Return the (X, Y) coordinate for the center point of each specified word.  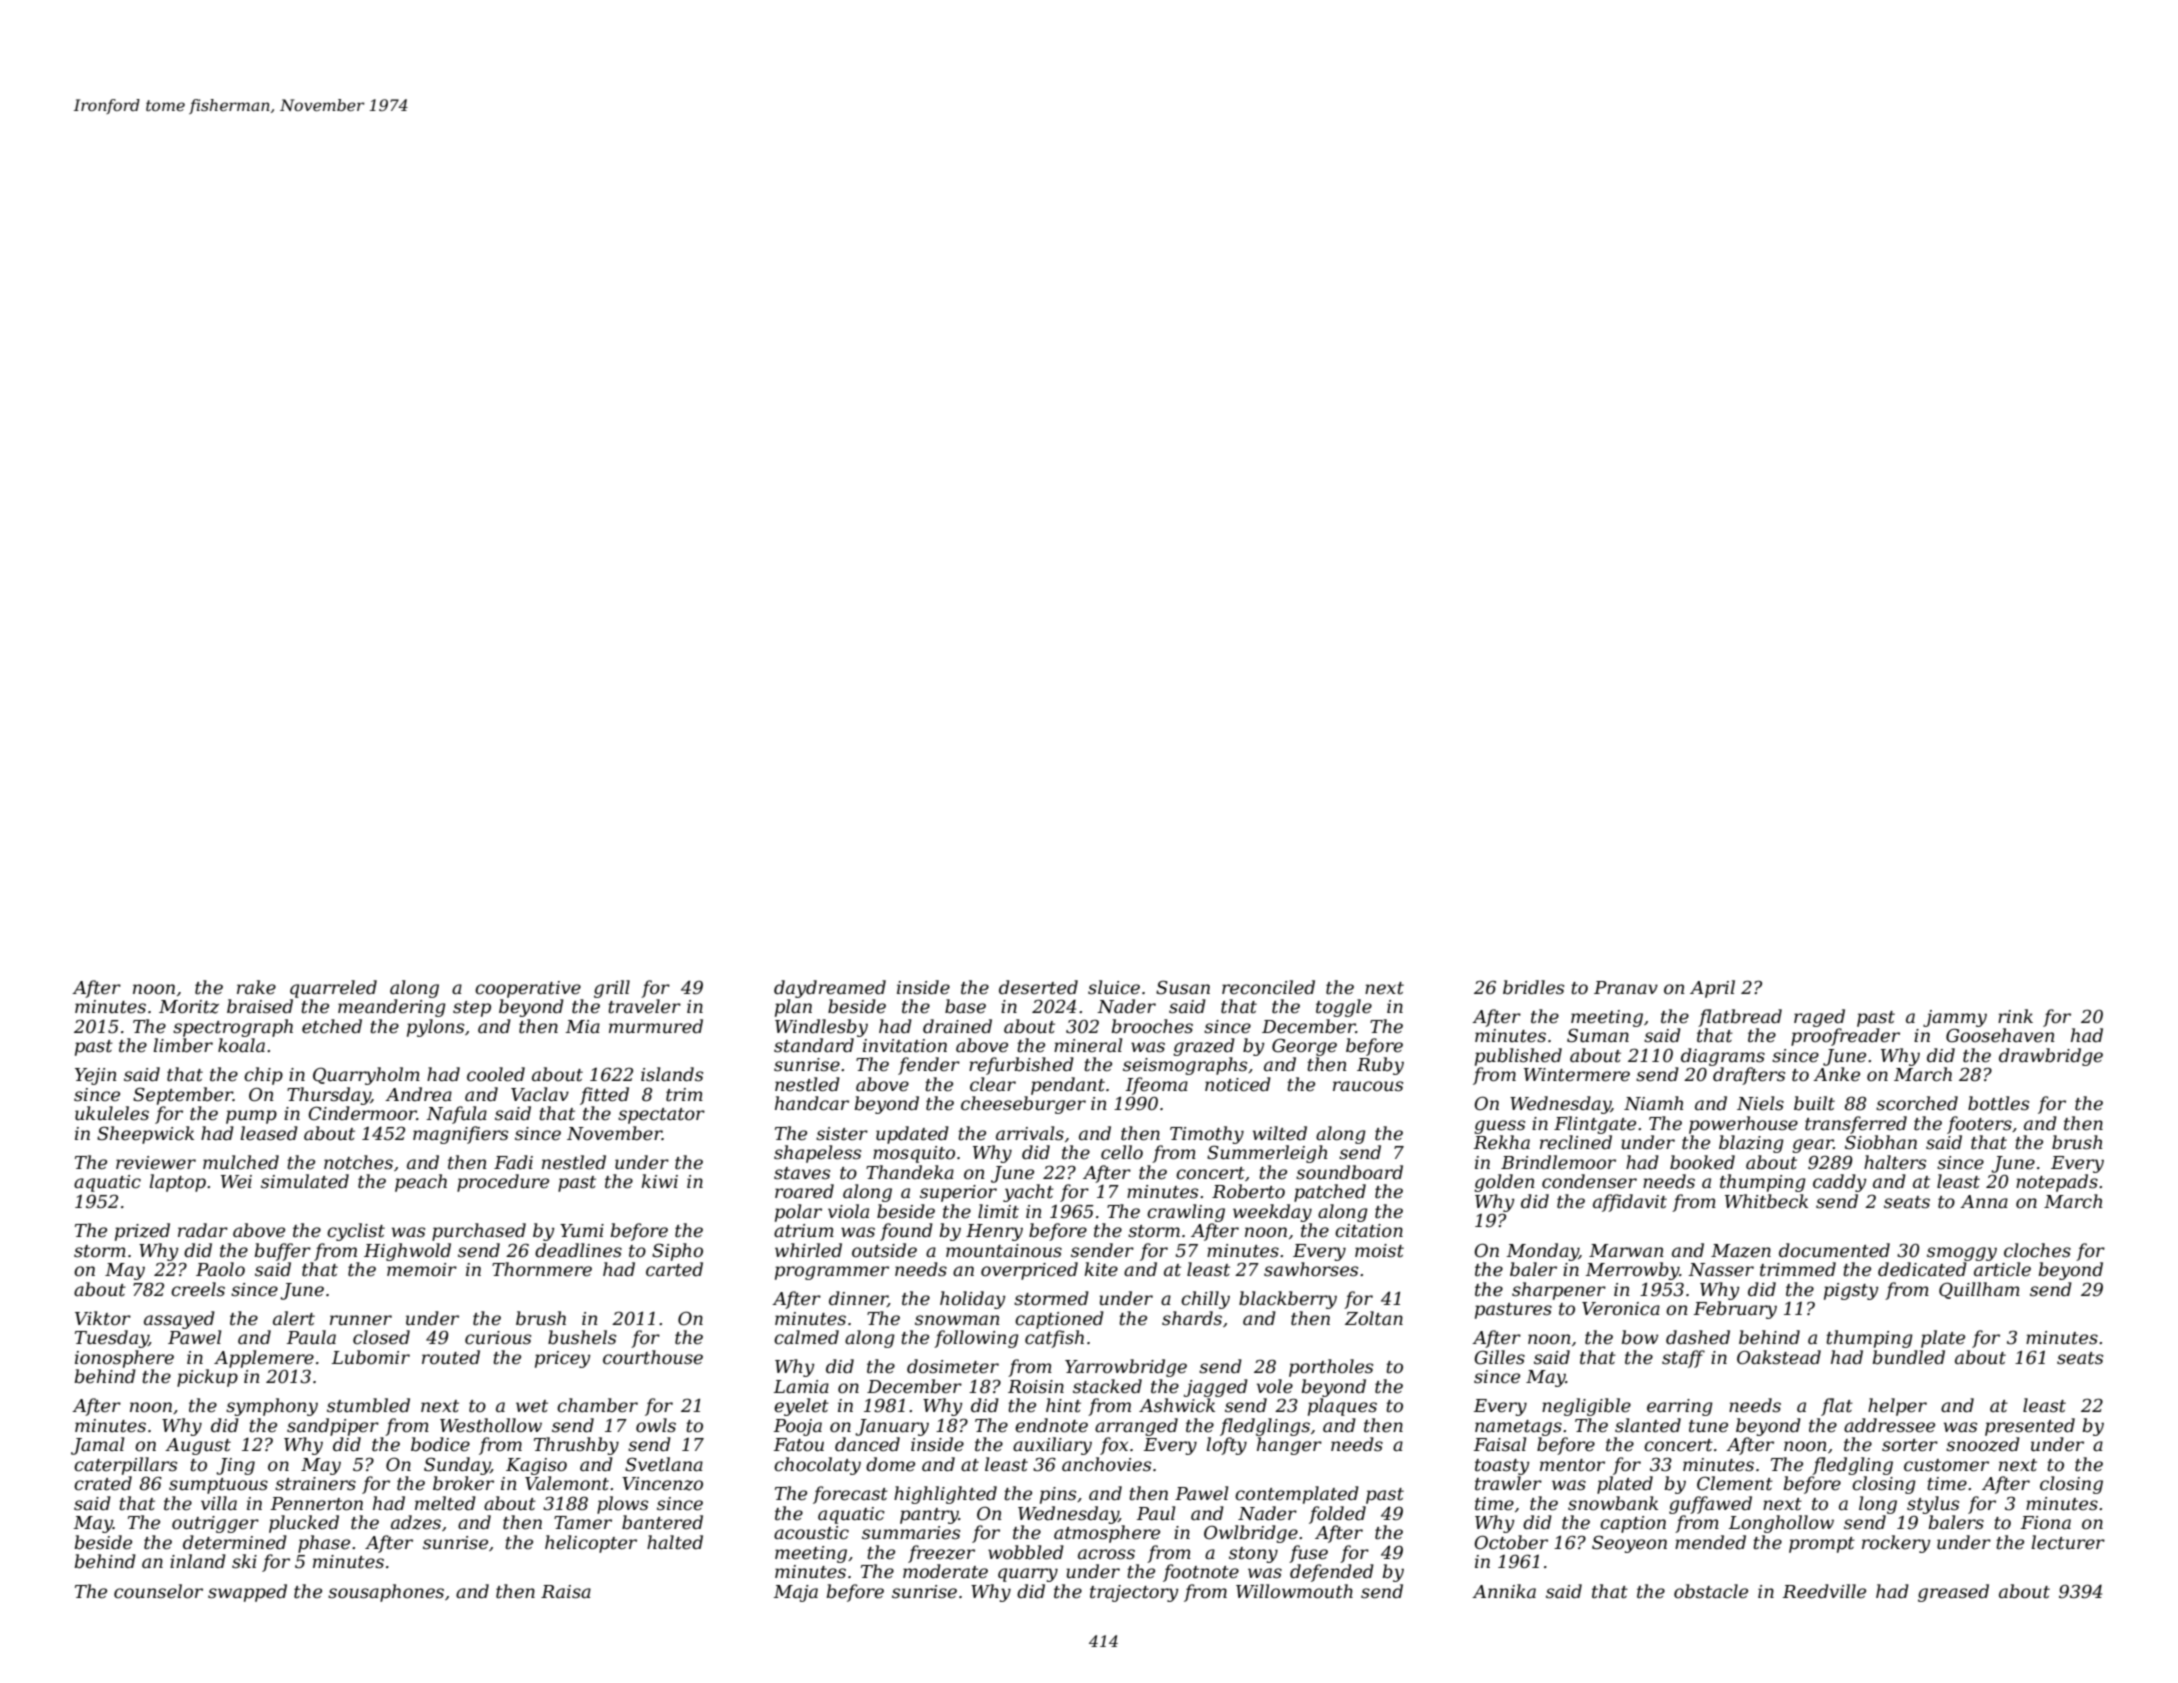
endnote (1051, 1425)
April (1712, 989)
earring (1680, 1407)
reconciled (1268, 987)
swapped (247, 1593)
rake (256, 987)
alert (294, 1318)
